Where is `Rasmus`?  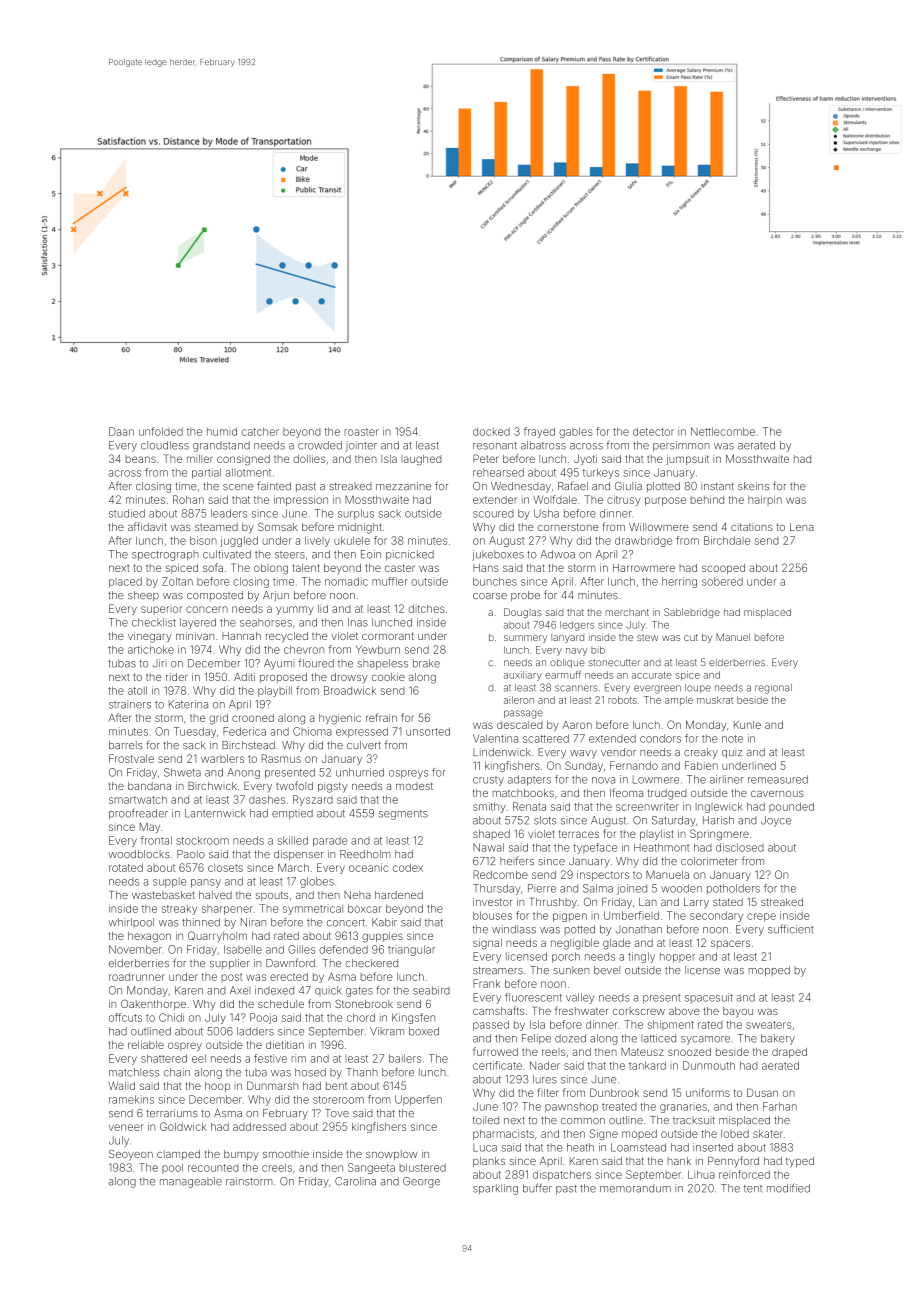 Rasmus is located at coordinates (281, 758).
